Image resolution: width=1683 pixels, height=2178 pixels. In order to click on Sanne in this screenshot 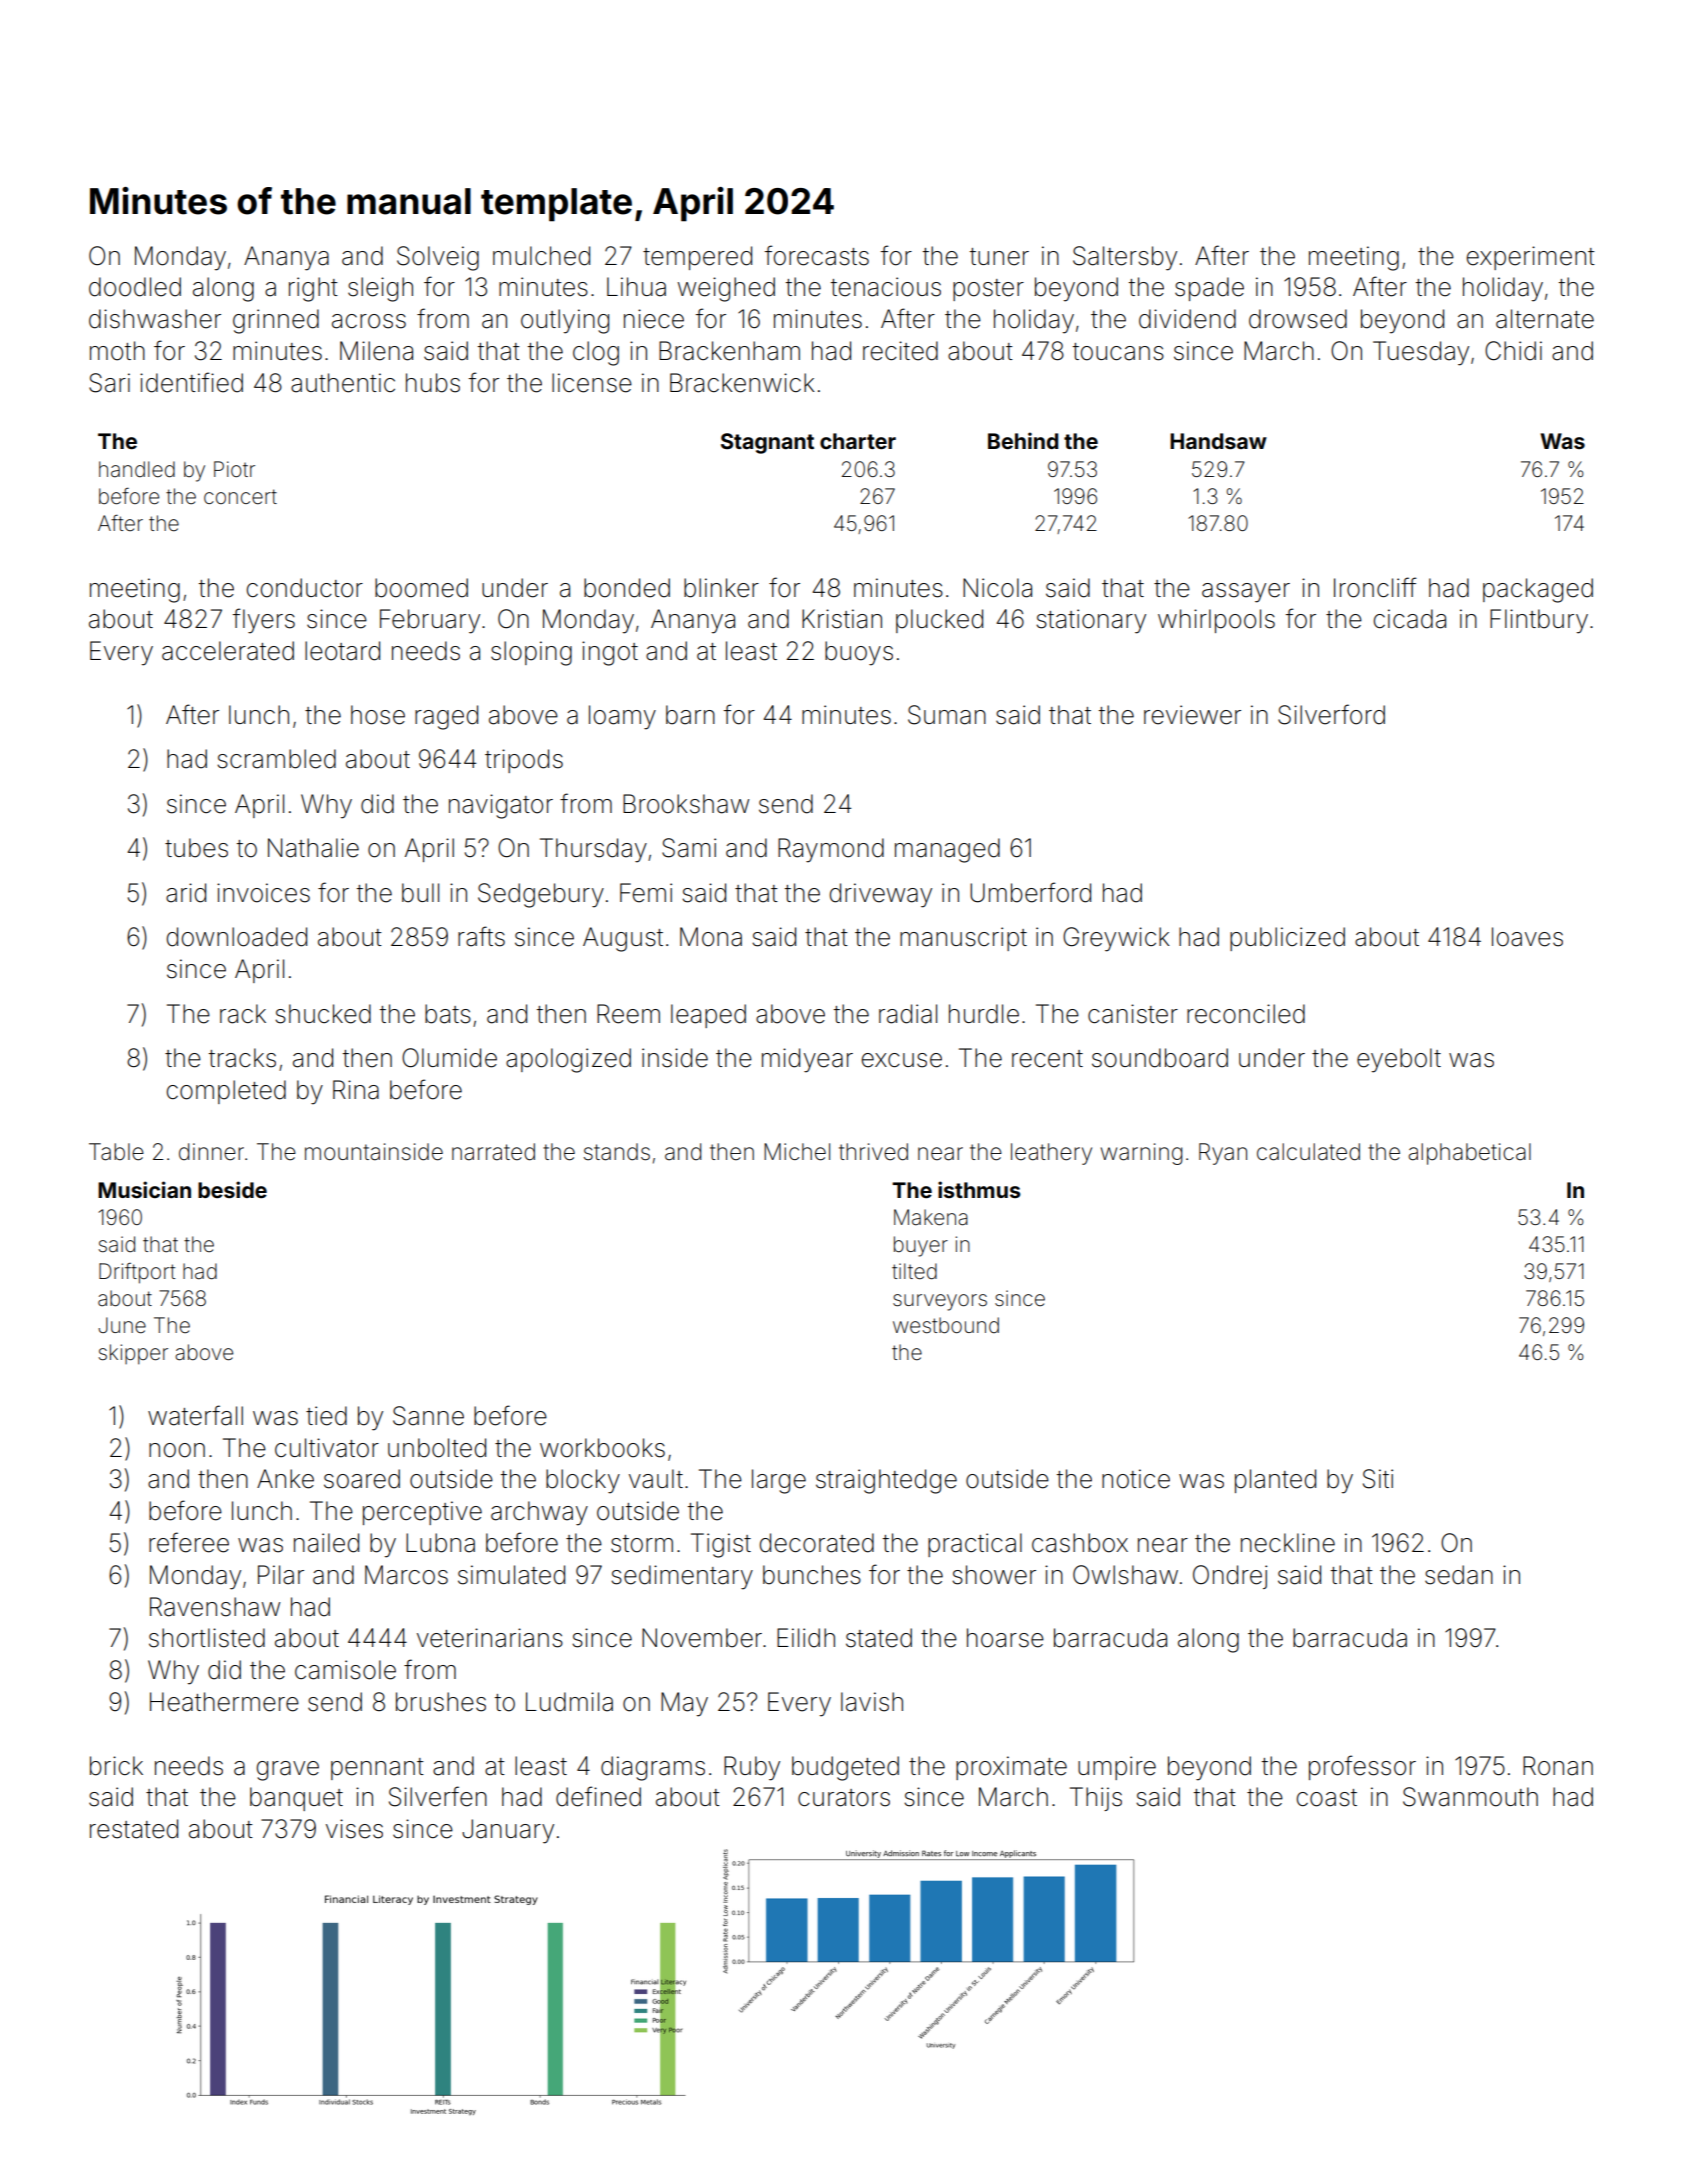, I will do `click(428, 1416)`.
